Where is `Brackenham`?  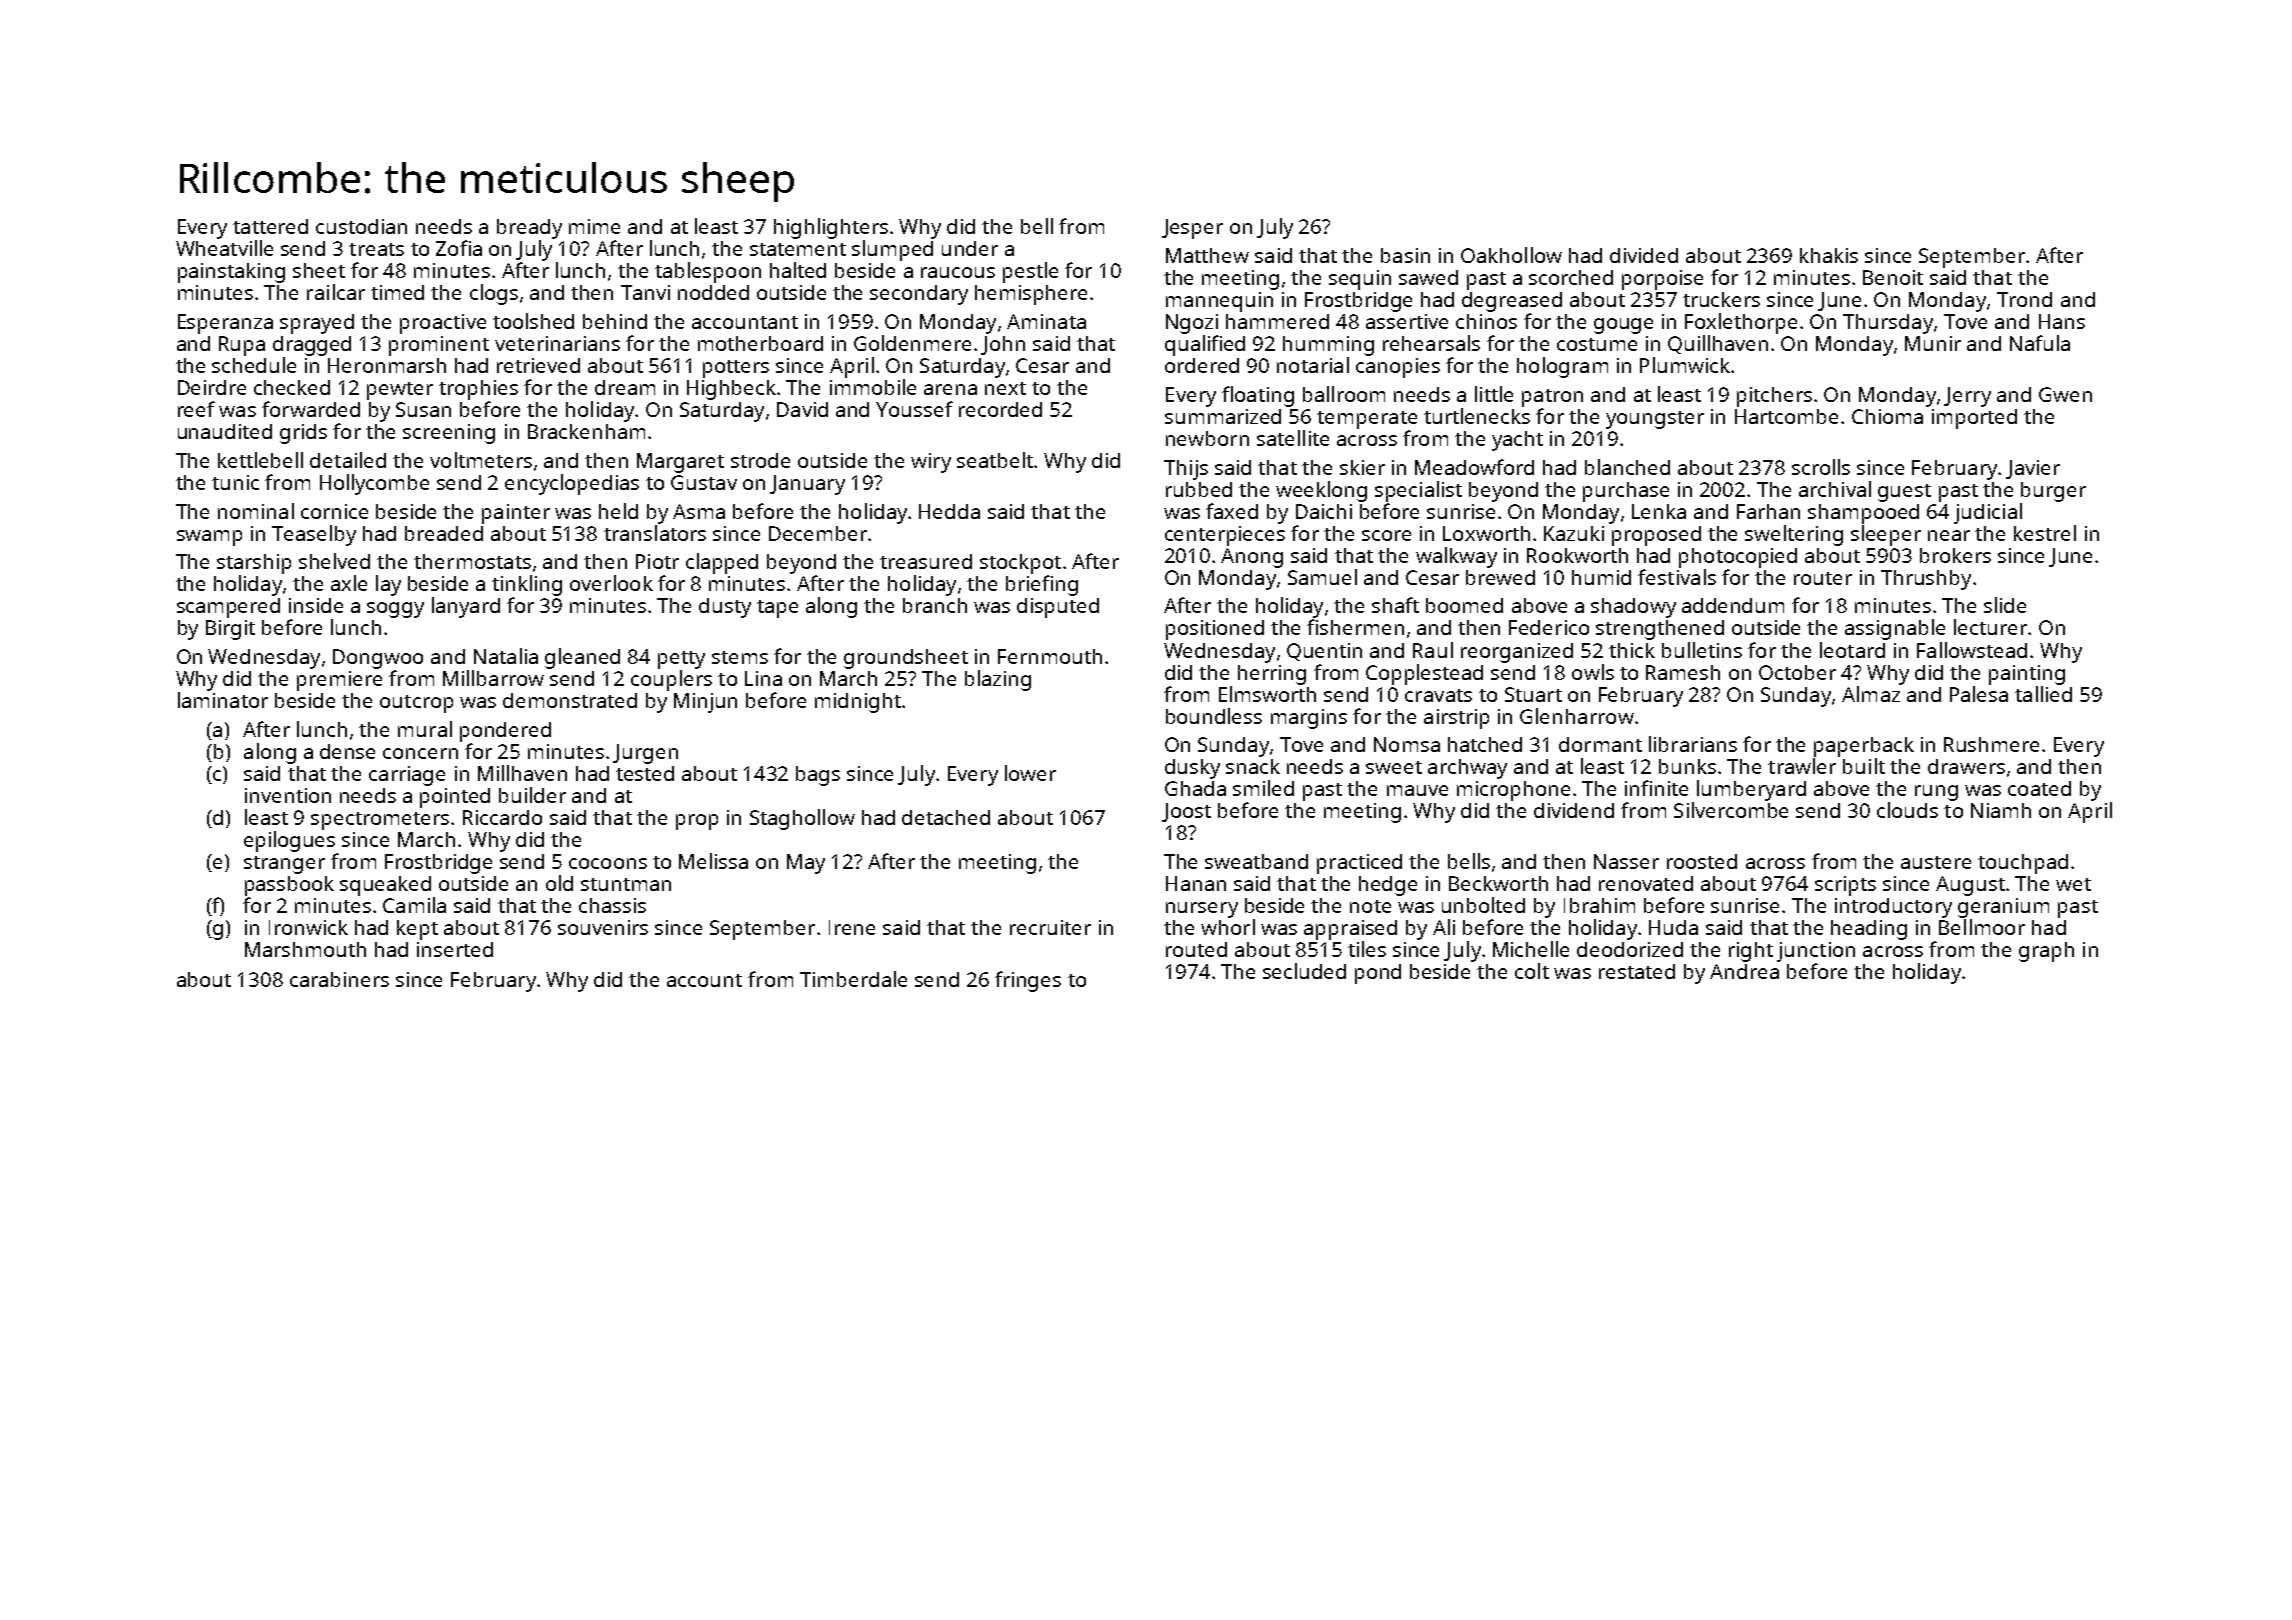
Brackenham is located at coordinates (586, 431).
